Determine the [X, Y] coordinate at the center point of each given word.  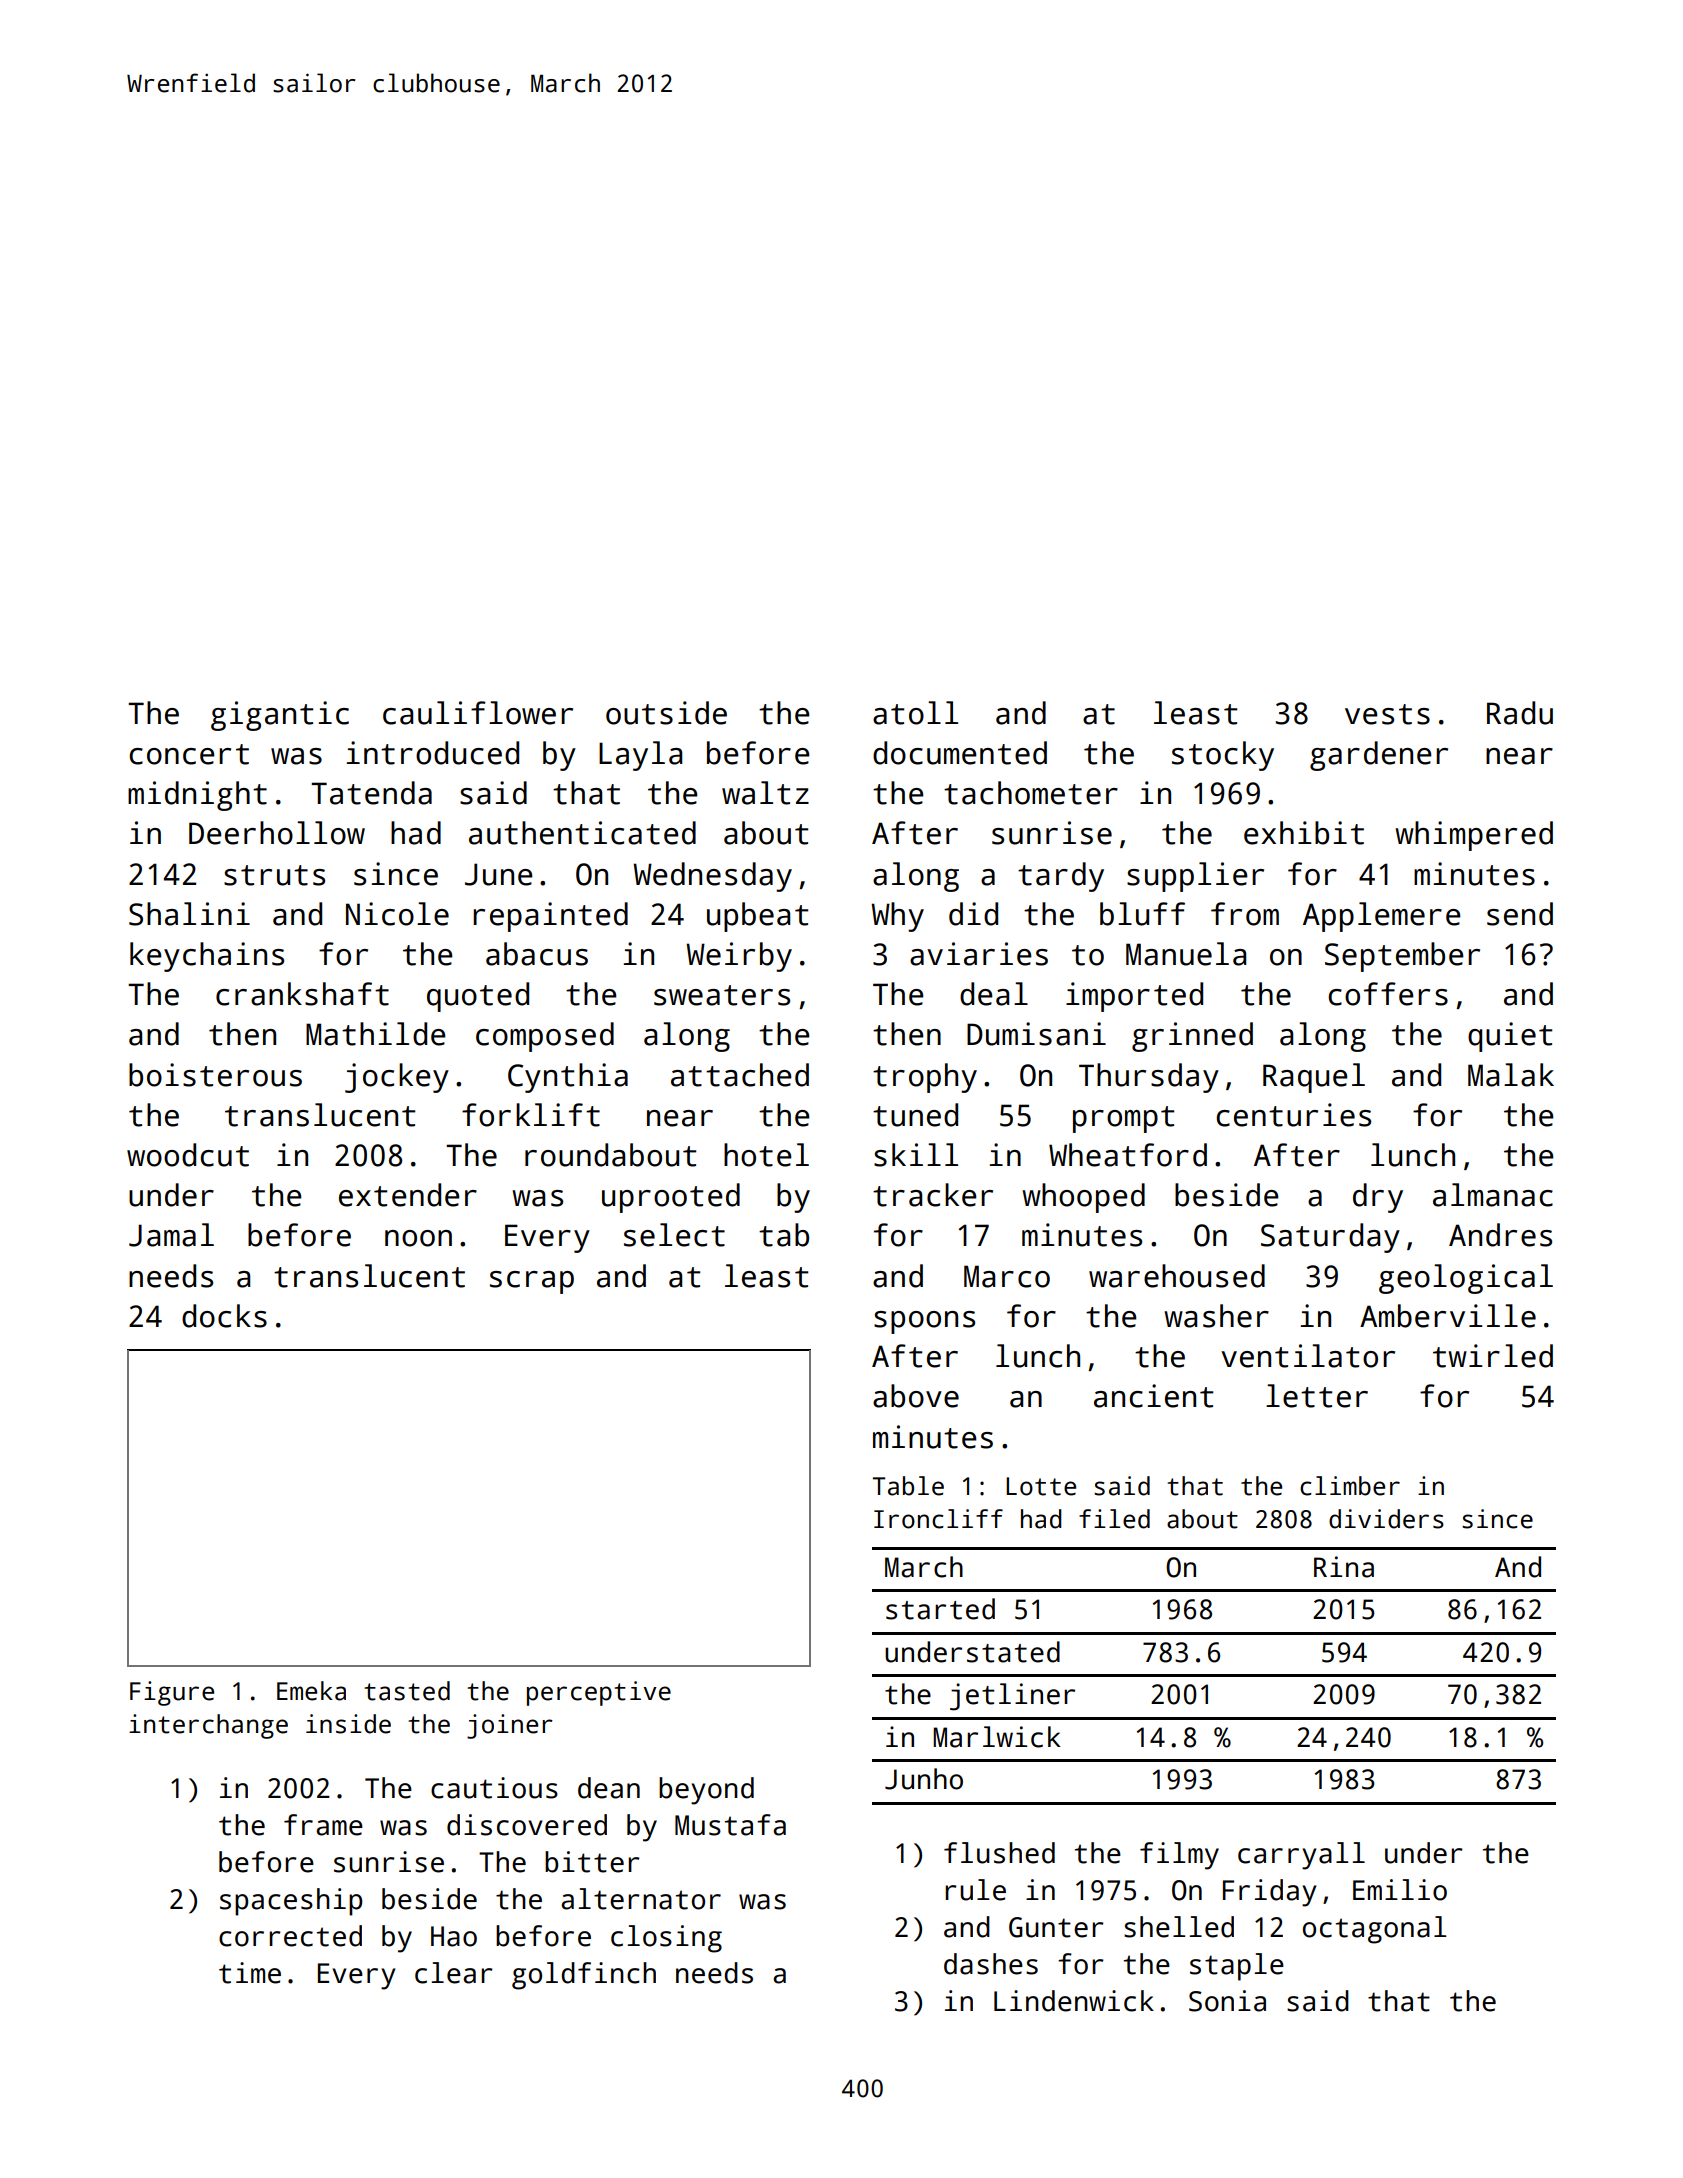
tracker [933, 1195]
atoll [915, 713]
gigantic [280, 716]
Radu [1520, 713]
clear [454, 1973]
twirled [1493, 1356]
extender [408, 1195]
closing [666, 1939]
